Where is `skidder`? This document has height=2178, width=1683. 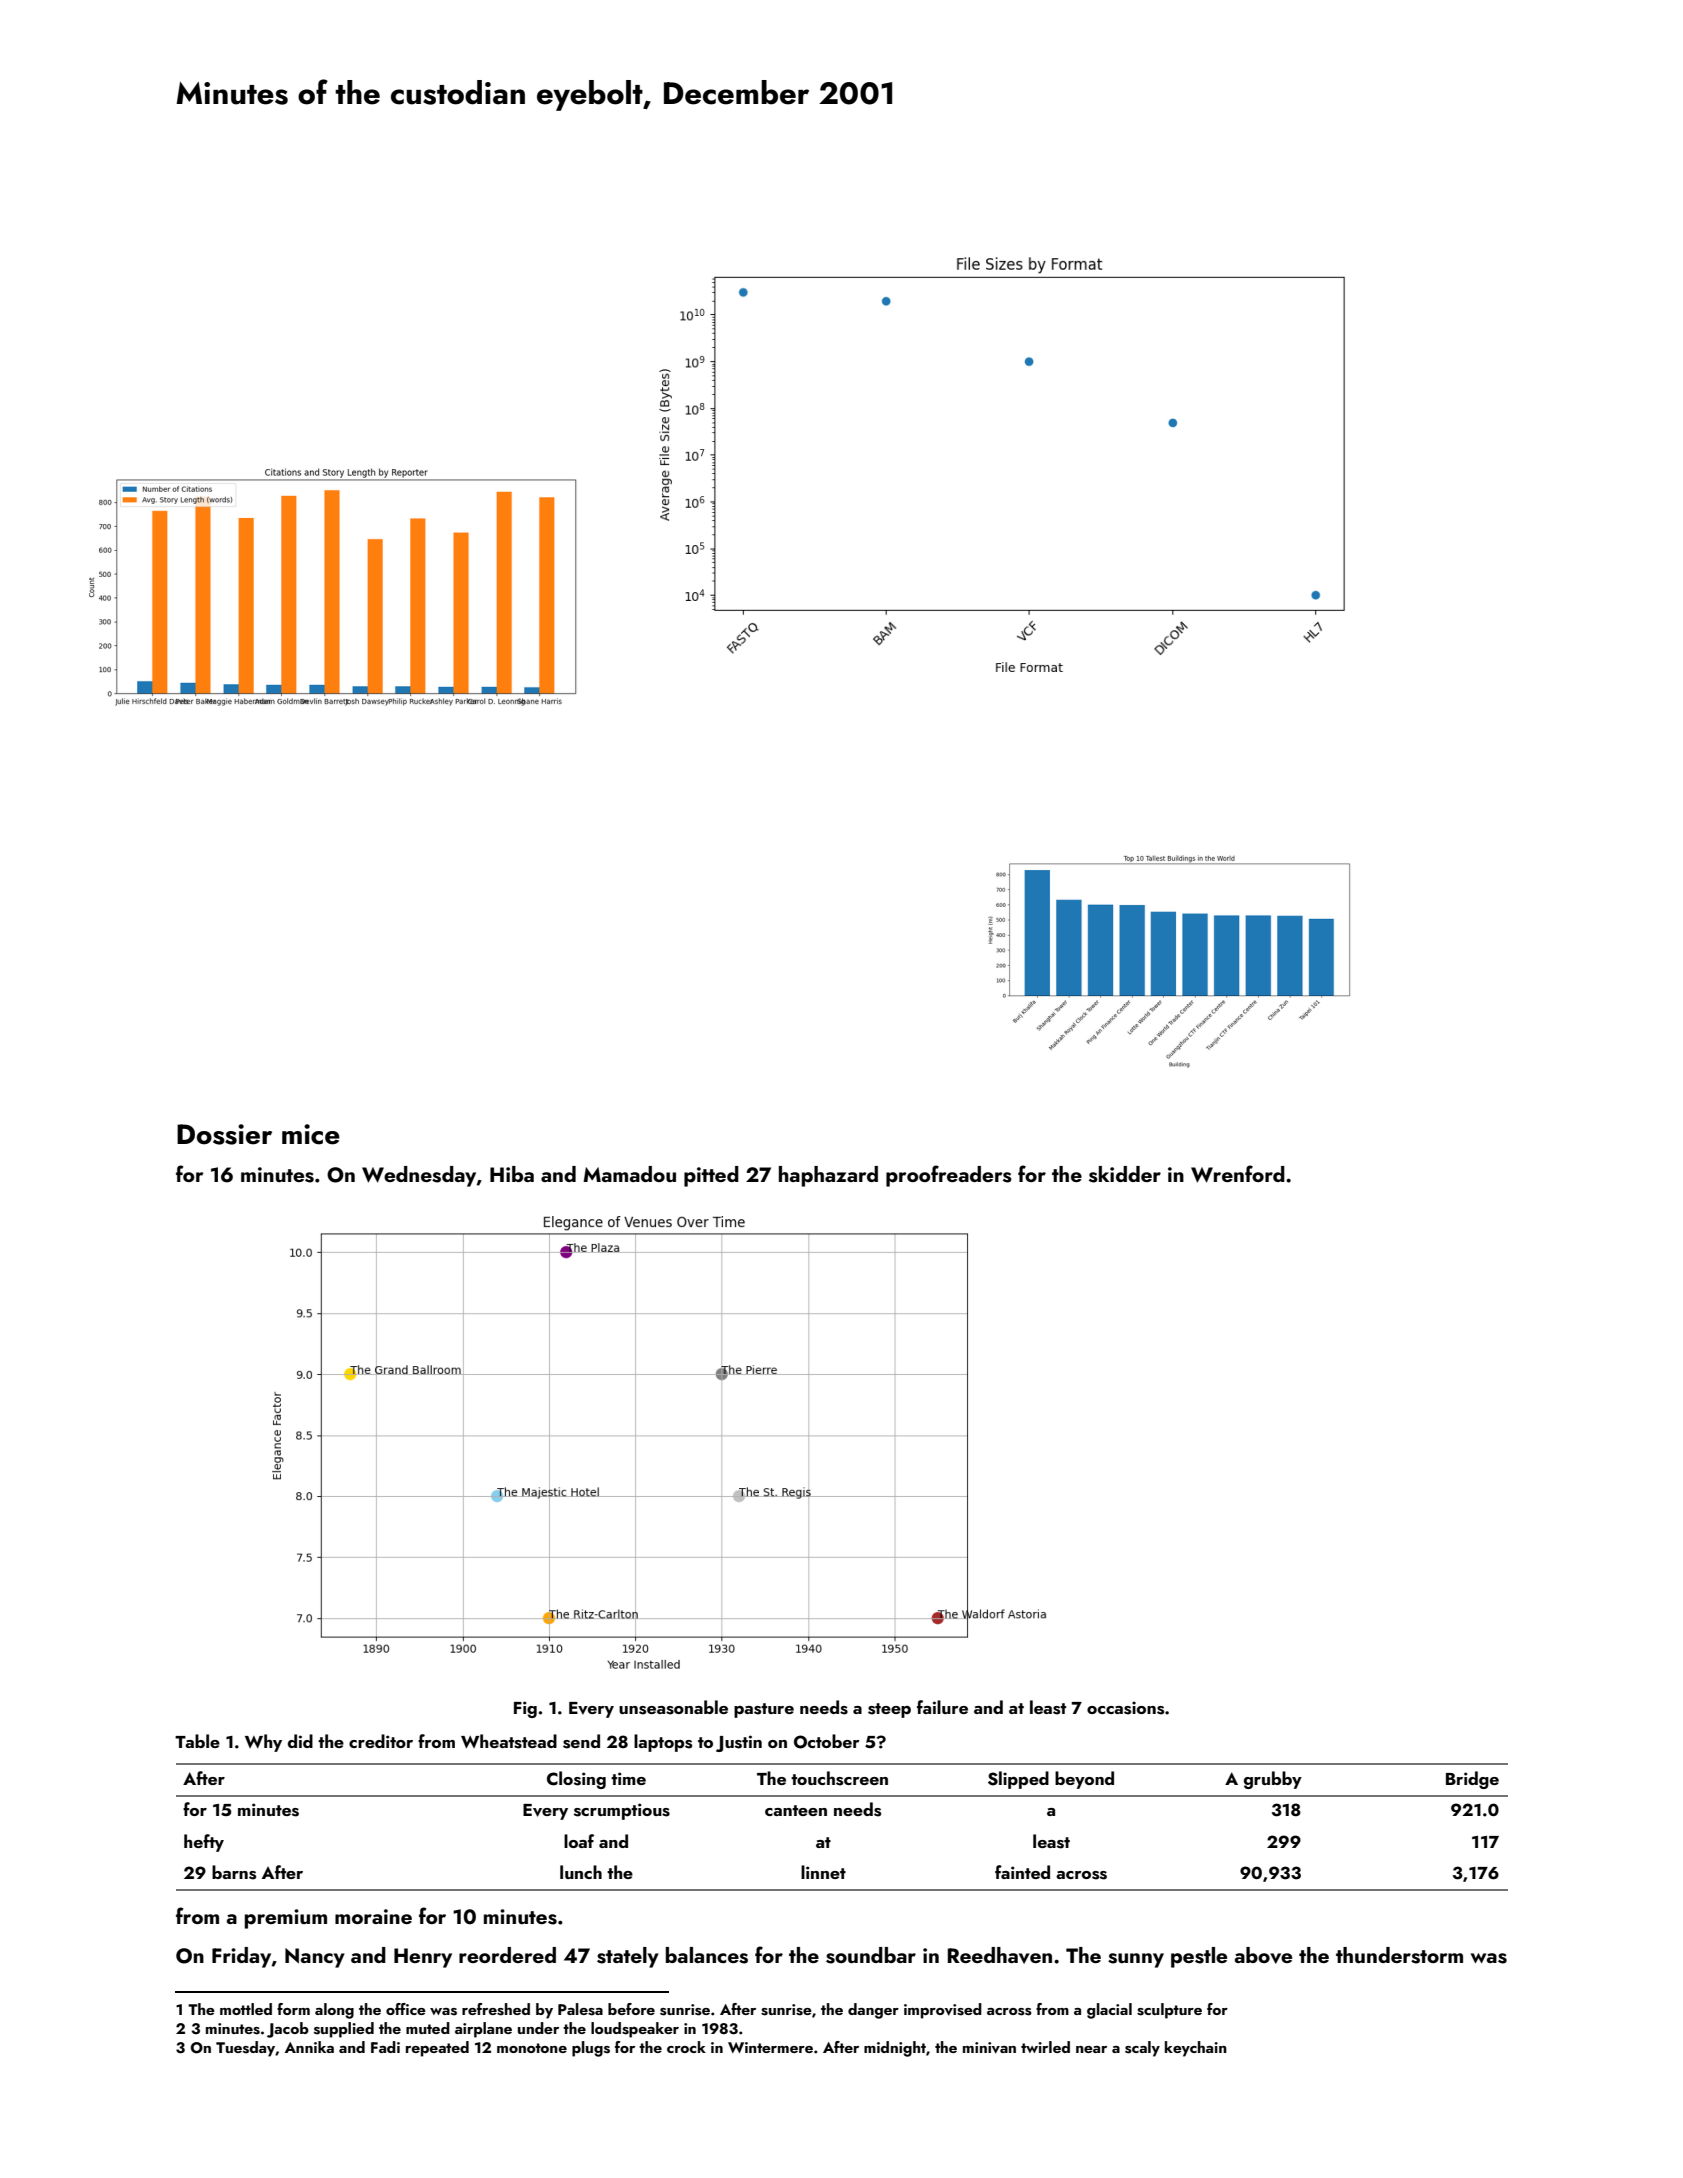 skidder is located at coordinates (1125, 1174).
